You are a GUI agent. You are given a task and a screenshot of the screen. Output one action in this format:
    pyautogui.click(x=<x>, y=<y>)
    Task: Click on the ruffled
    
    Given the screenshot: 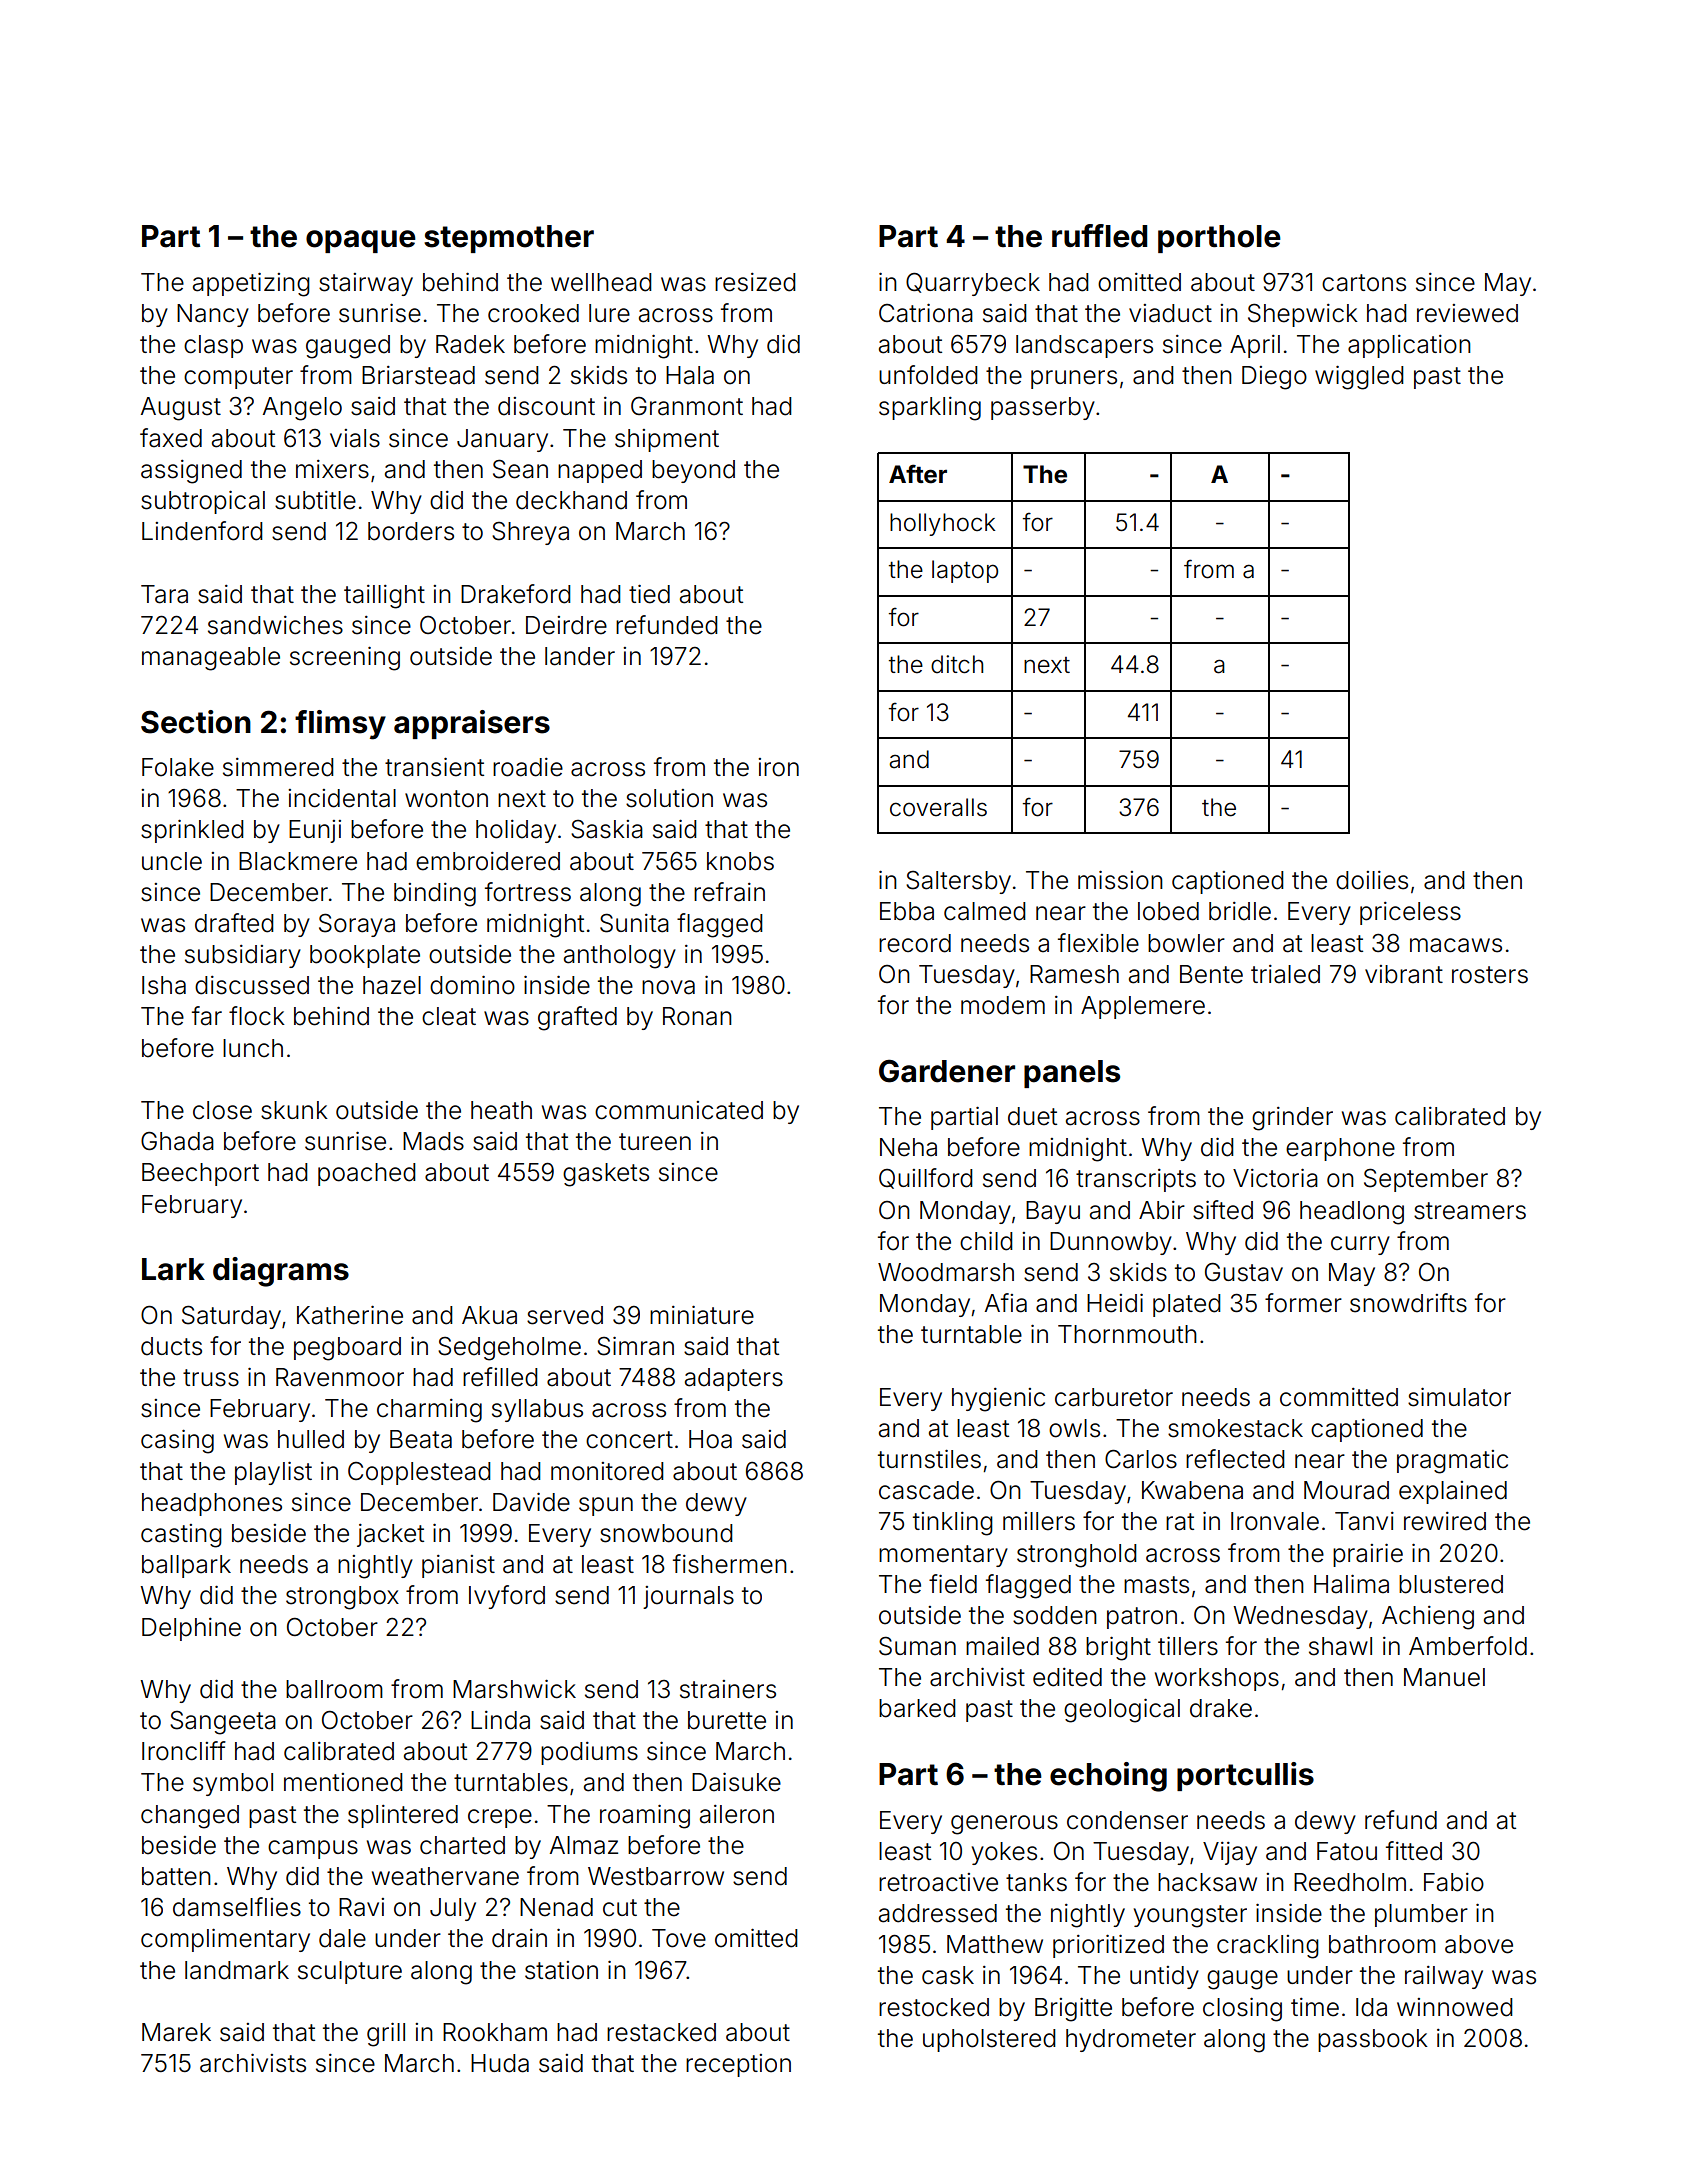 What is the action you would take?
    pyautogui.click(x=1099, y=236)
